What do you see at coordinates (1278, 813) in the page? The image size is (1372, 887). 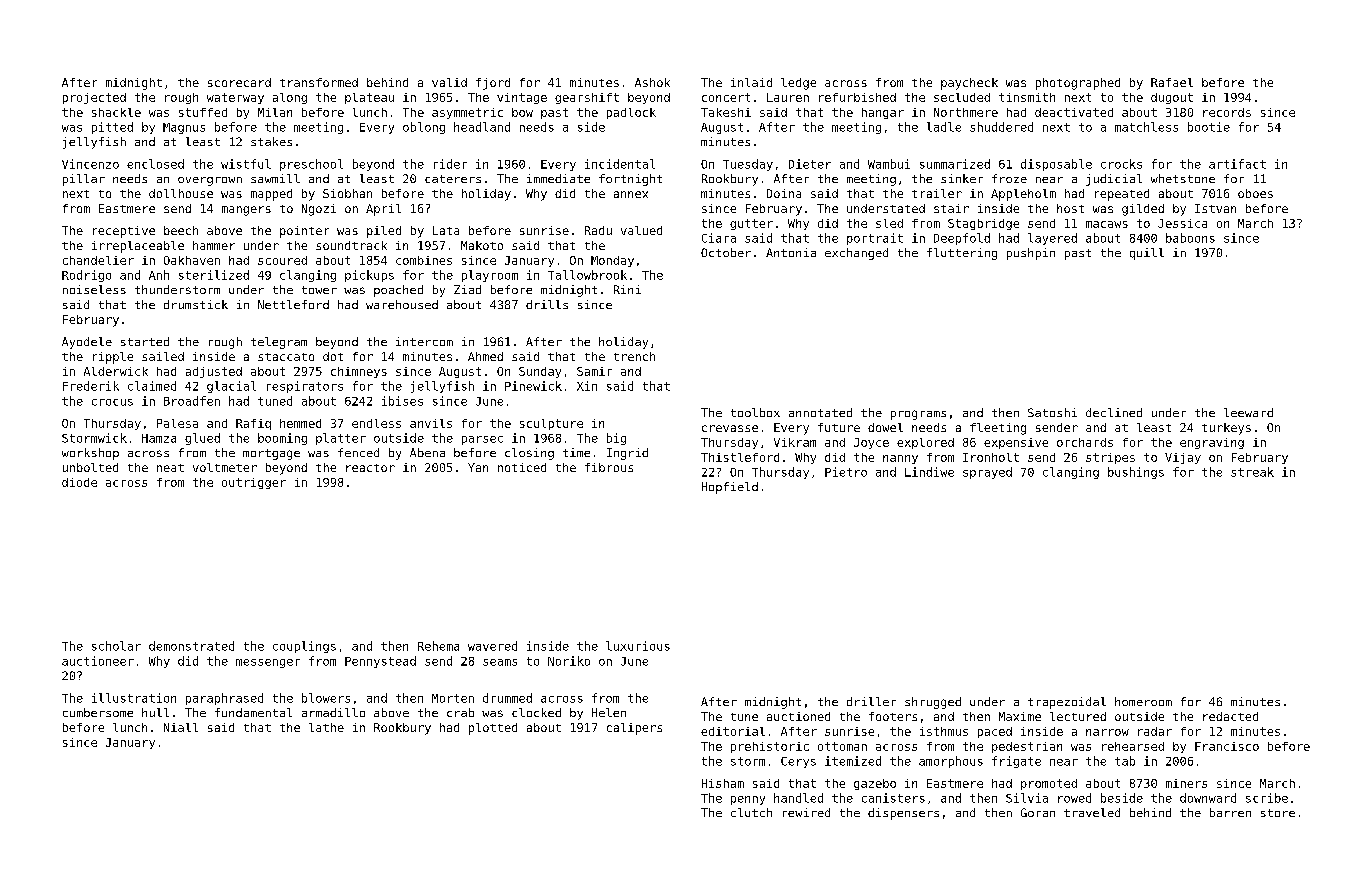 I see `store` at bounding box center [1278, 813].
